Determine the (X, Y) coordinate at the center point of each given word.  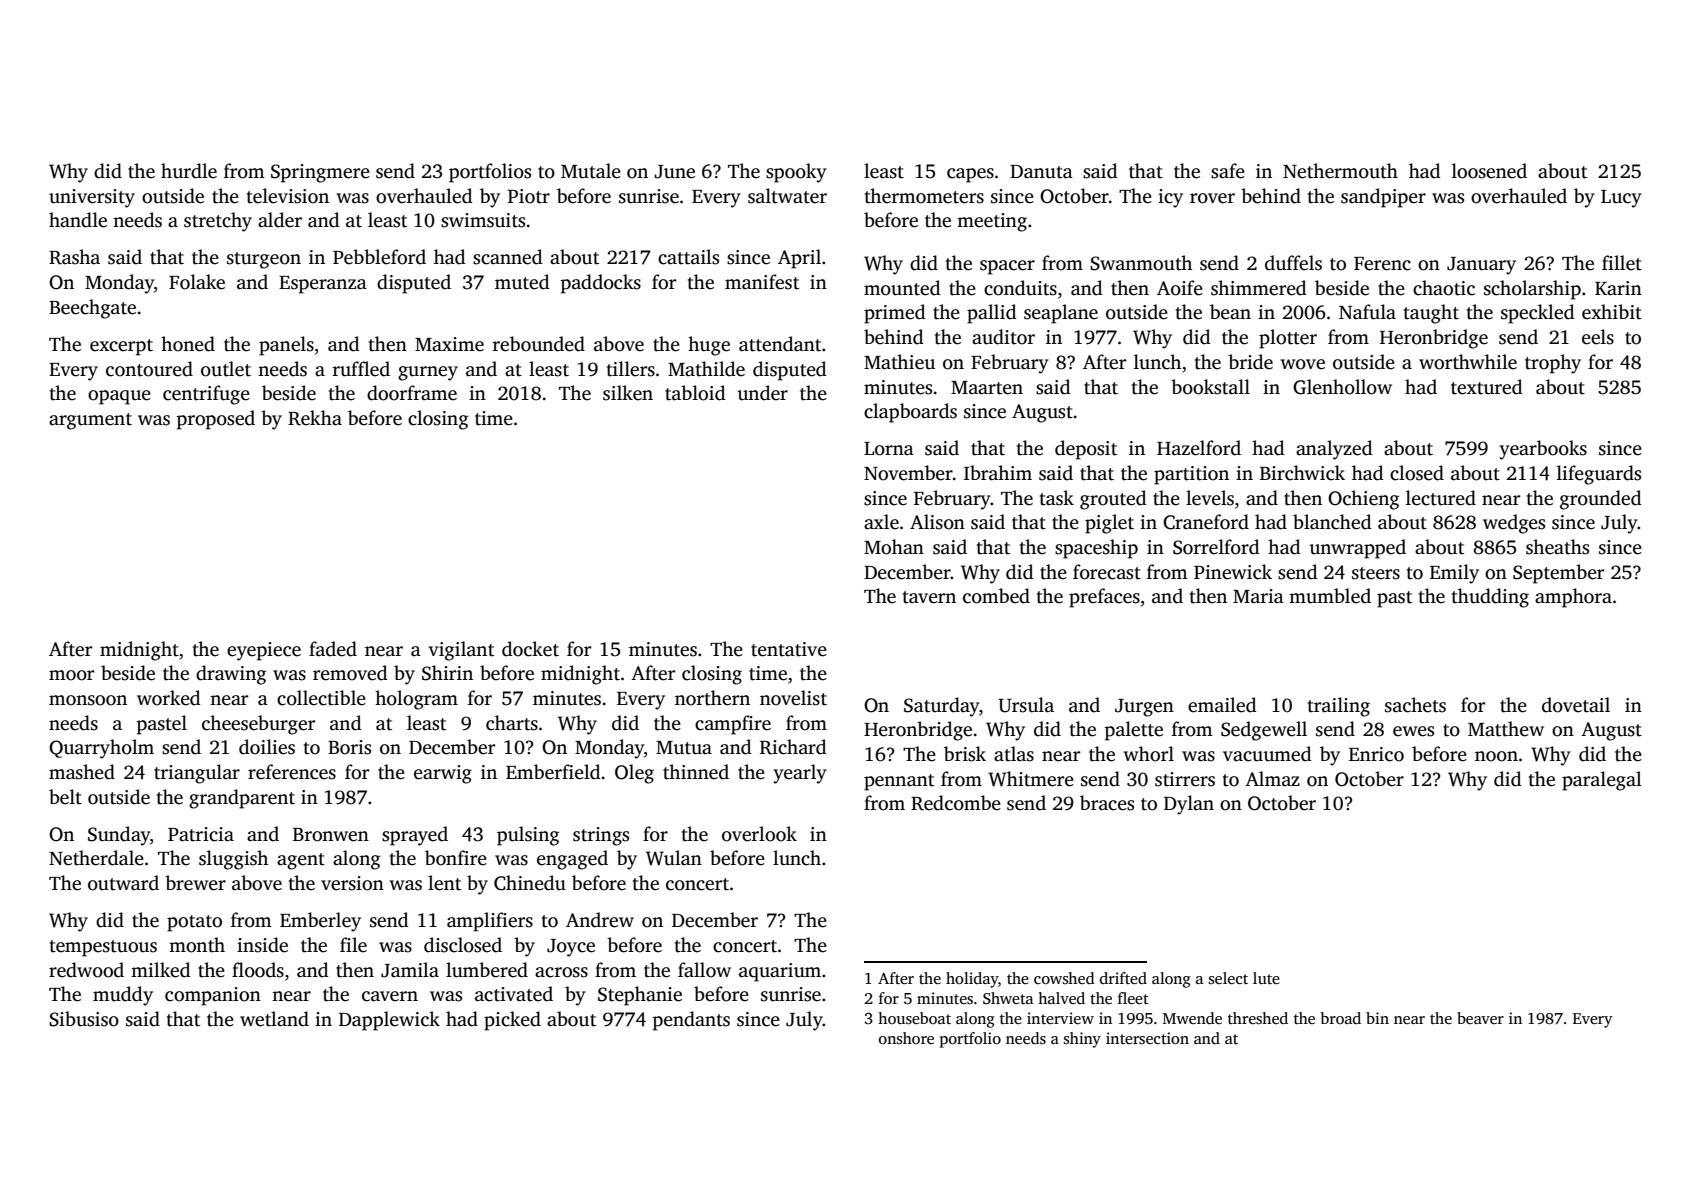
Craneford (1206, 522)
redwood (86, 970)
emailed (1222, 705)
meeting (992, 222)
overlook (759, 834)
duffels (1293, 263)
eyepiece (264, 651)
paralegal (1602, 781)
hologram (416, 700)
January (1481, 266)
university (92, 198)
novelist (793, 698)
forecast (1107, 572)
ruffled (361, 369)
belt (65, 797)
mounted (902, 288)
